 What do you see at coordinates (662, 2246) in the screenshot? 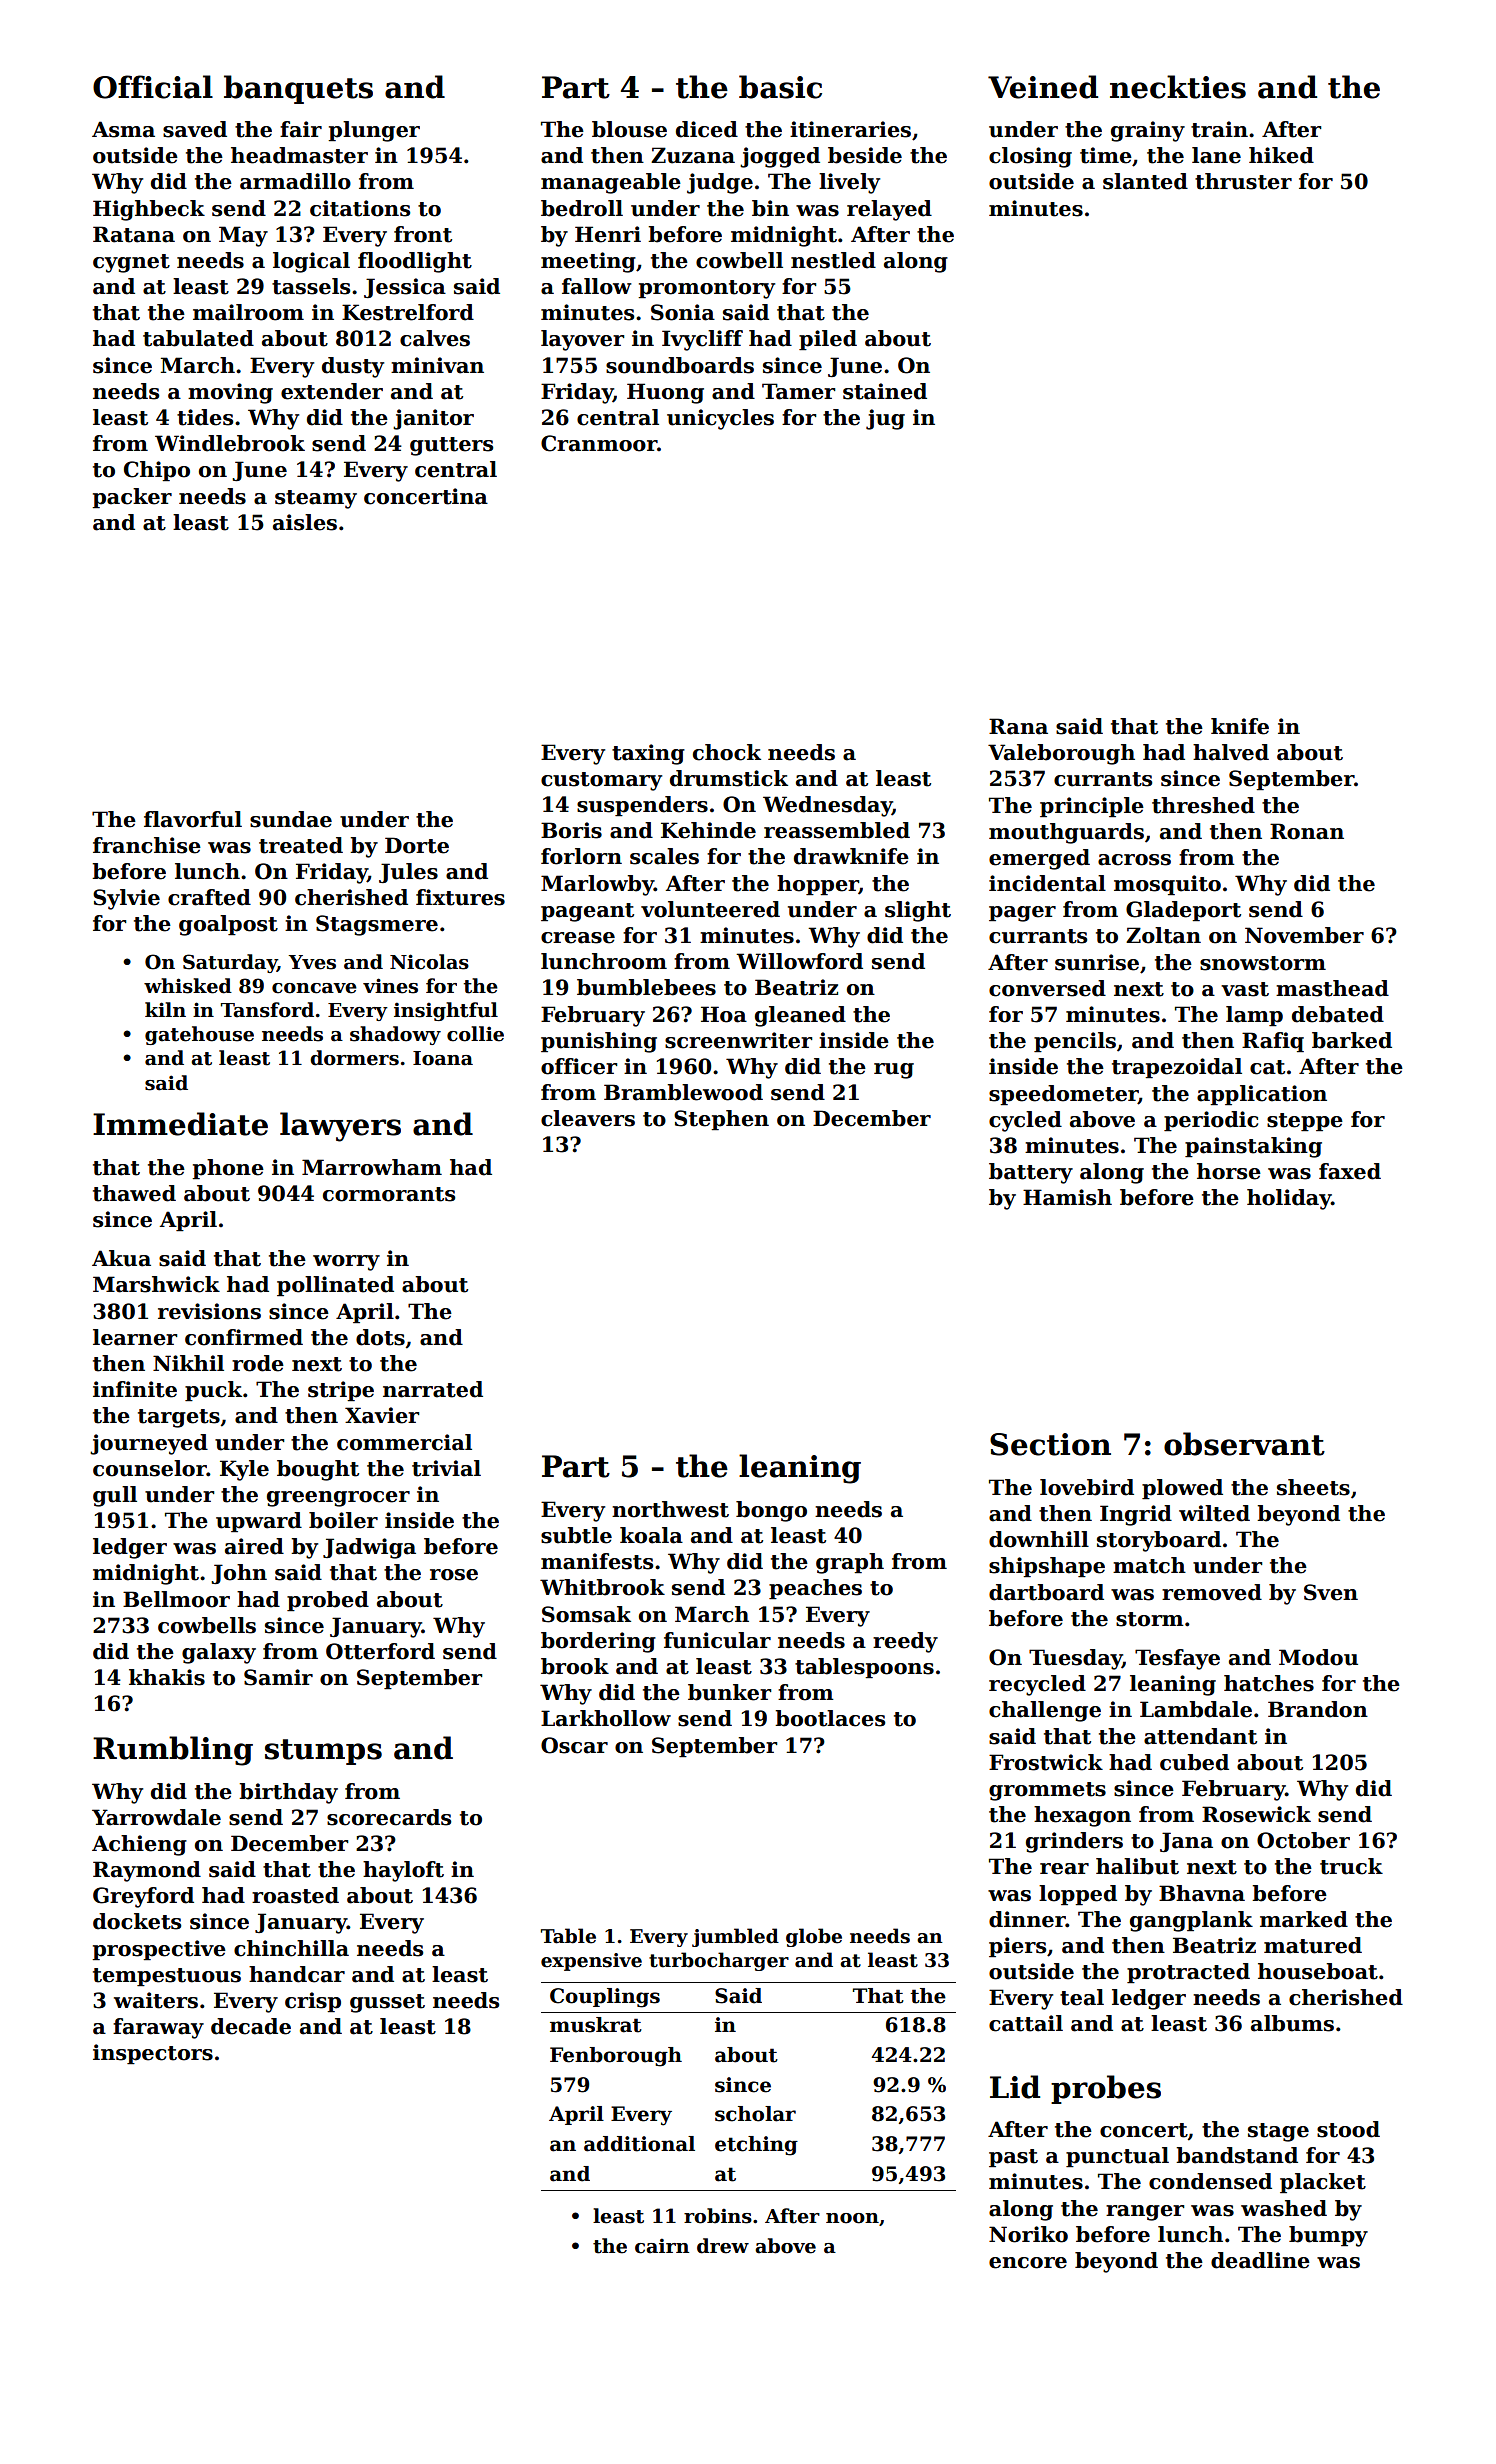
I see `cairn` at bounding box center [662, 2246].
